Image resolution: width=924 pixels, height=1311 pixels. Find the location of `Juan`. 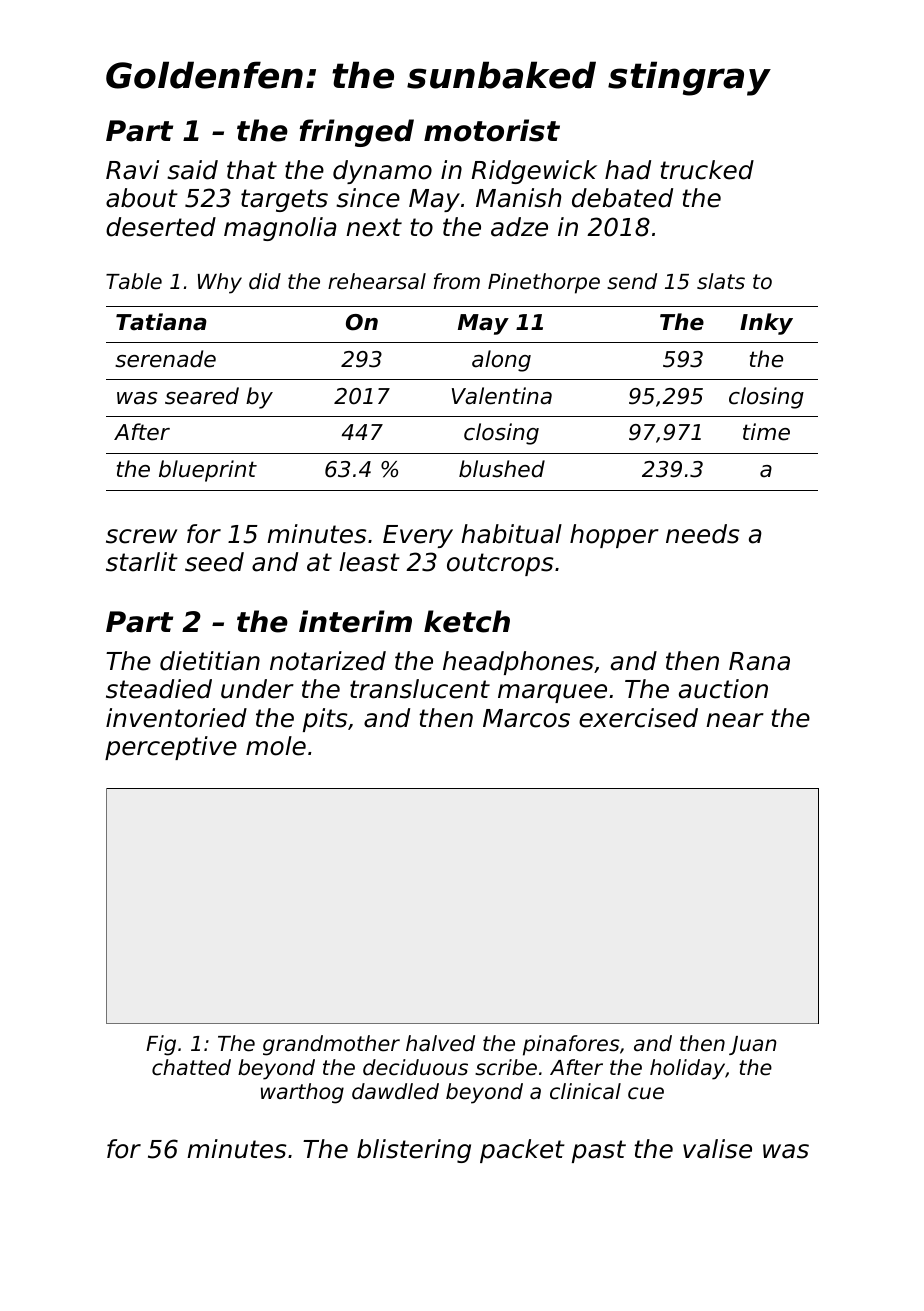

Juan is located at coordinates (753, 1045).
